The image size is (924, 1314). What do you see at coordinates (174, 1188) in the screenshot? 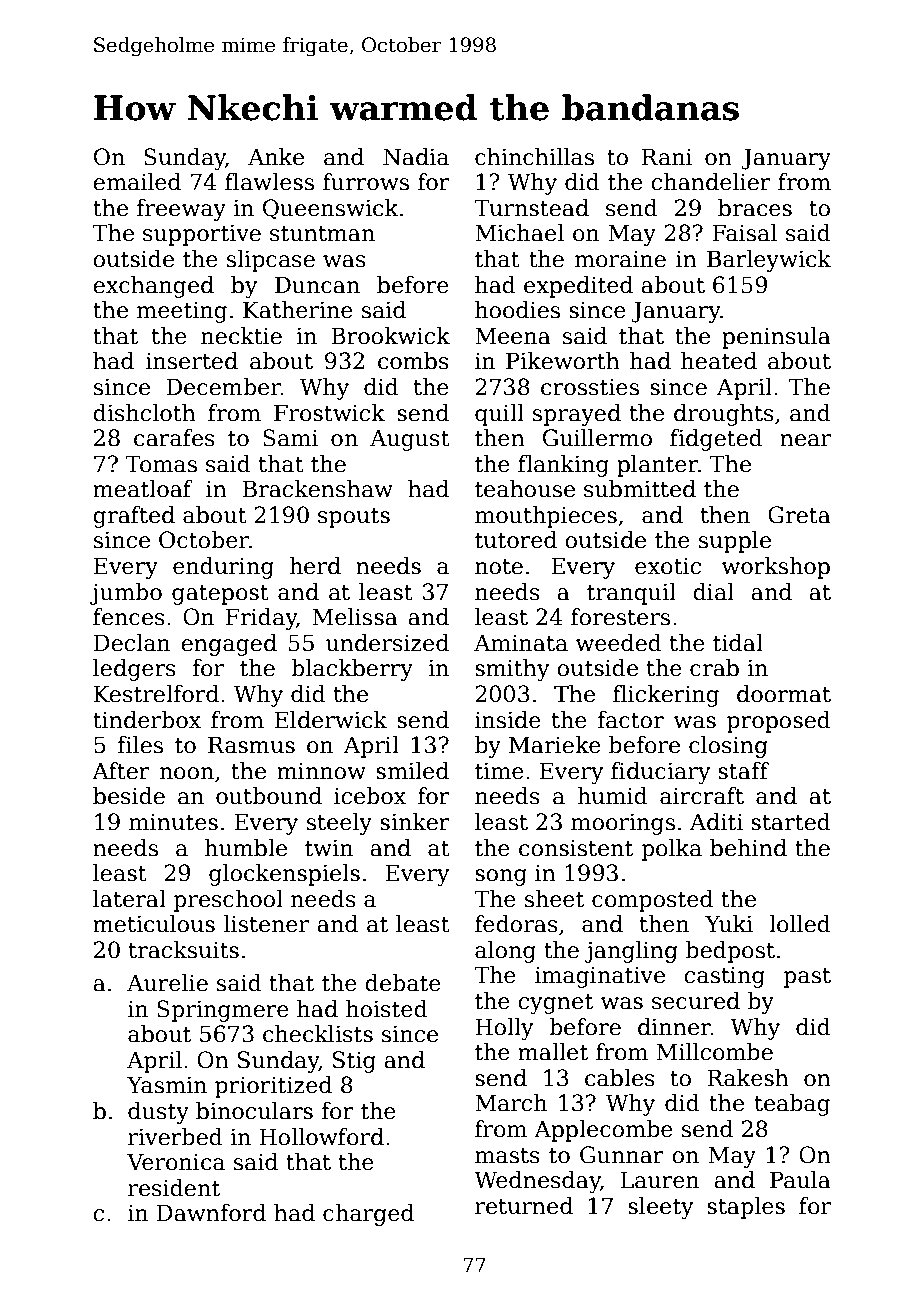
I see `resident` at bounding box center [174, 1188].
